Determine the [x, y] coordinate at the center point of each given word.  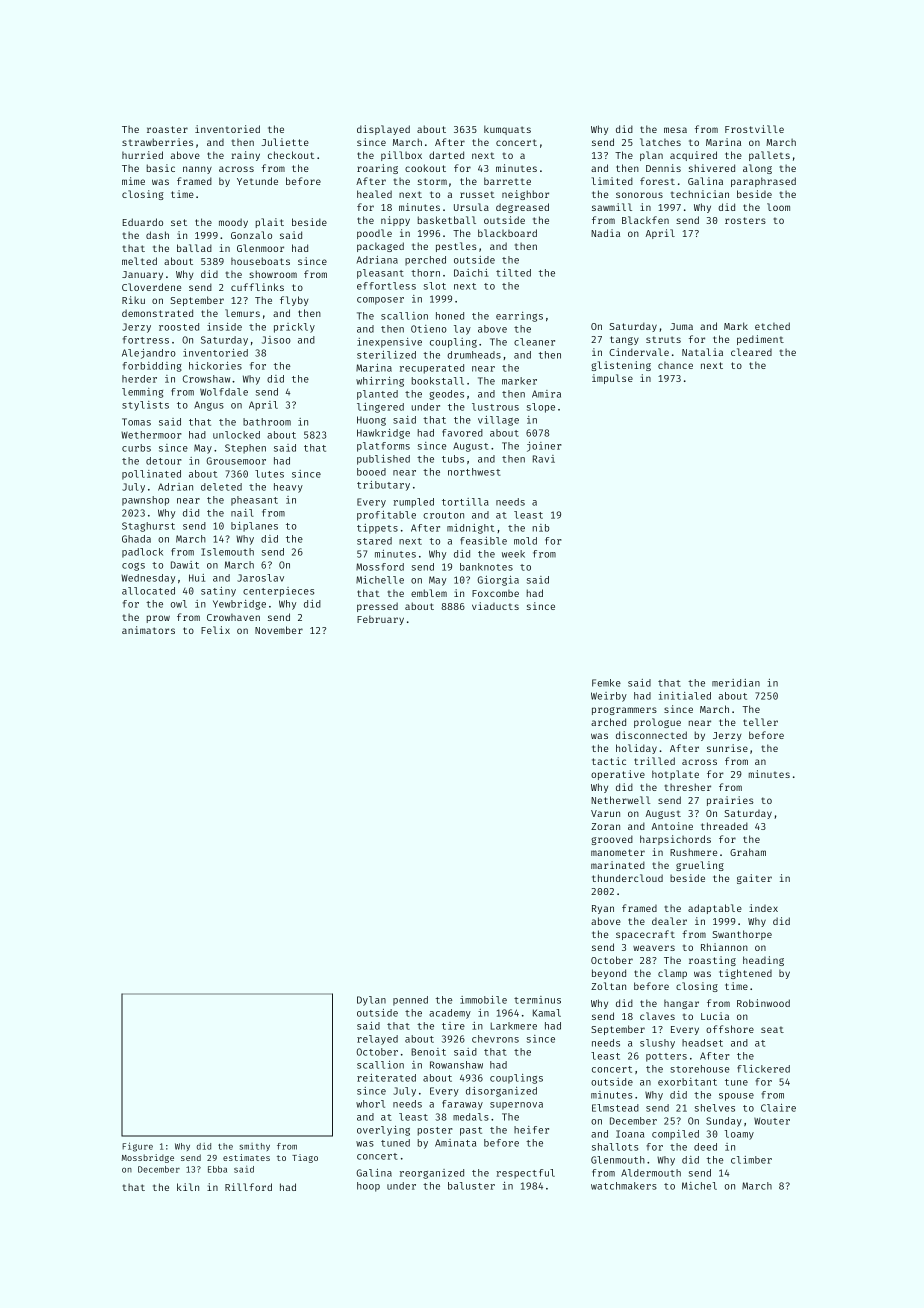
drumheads [474, 355]
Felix [215, 630]
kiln [188, 1187]
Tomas [136, 422]
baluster [471, 1186]
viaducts [495, 606]
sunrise [727, 748]
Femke [606, 683]
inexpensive [389, 343]
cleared [751, 352]
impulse [612, 379]
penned [410, 1001]
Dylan [371, 1001]
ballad [194, 248]
